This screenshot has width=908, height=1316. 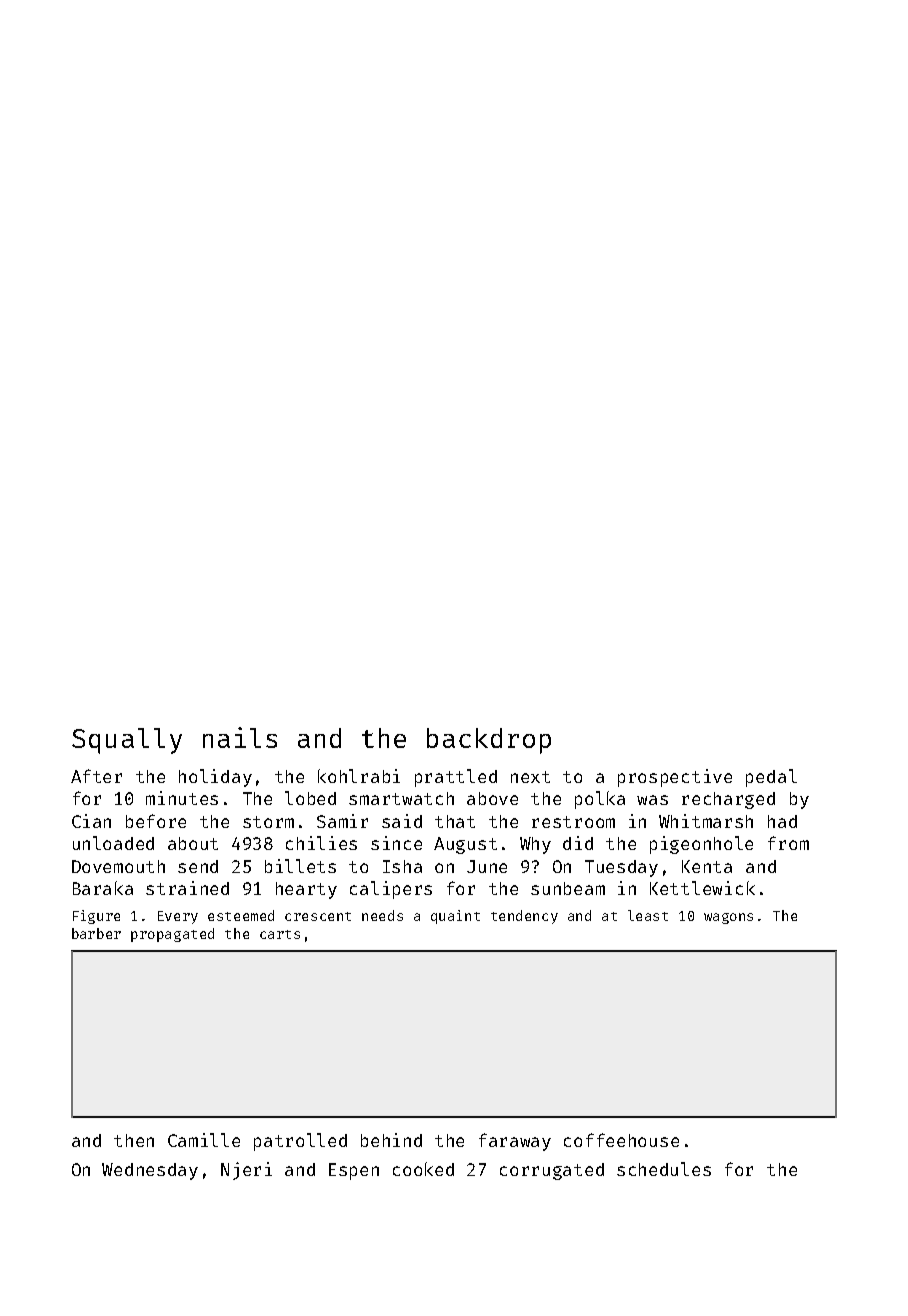 What do you see at coordinates (204, 1140) in the screenshot?
I see `Camille` at bounding box center [204, 1140].
